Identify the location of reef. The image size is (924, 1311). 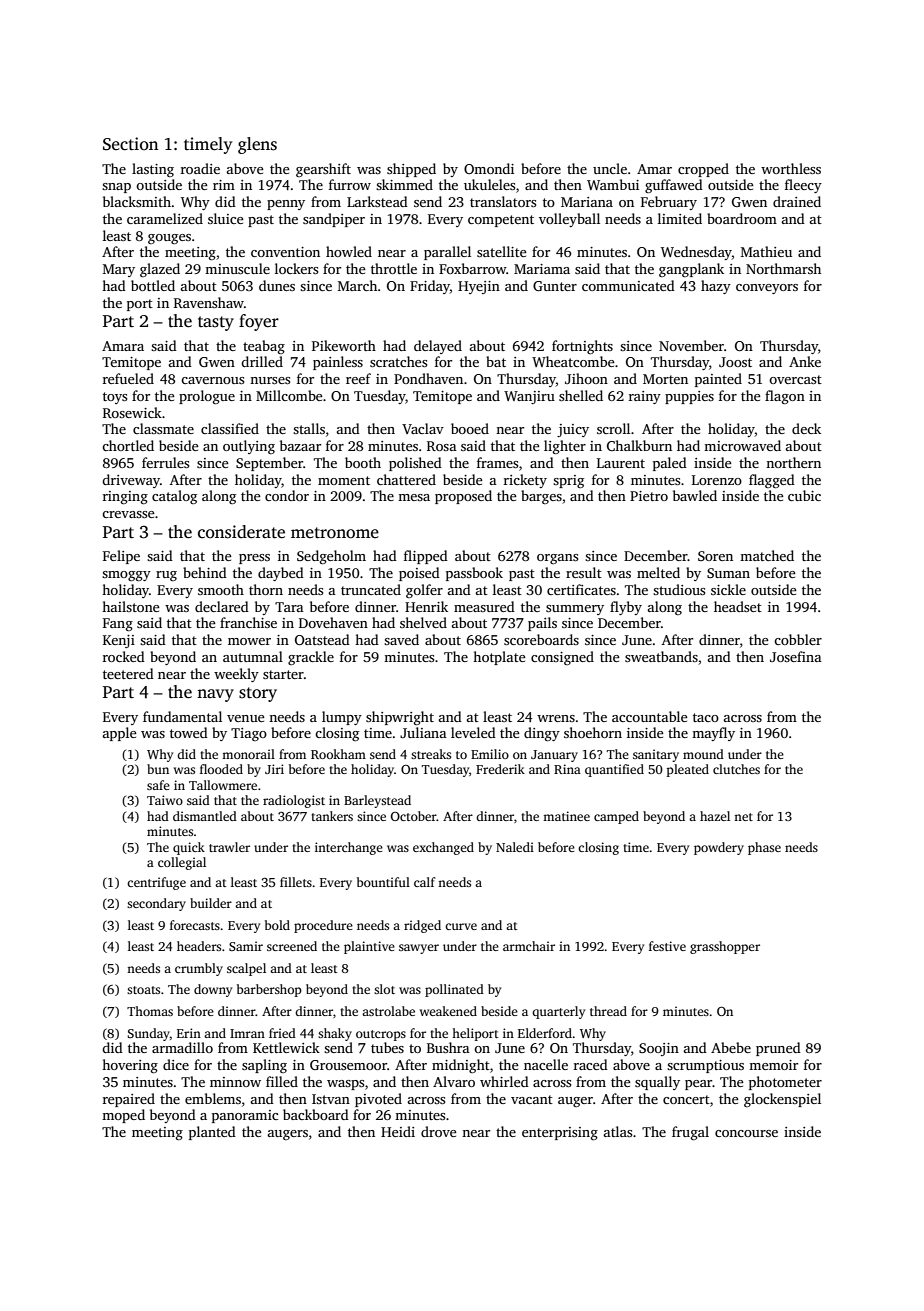
(358, 378).
